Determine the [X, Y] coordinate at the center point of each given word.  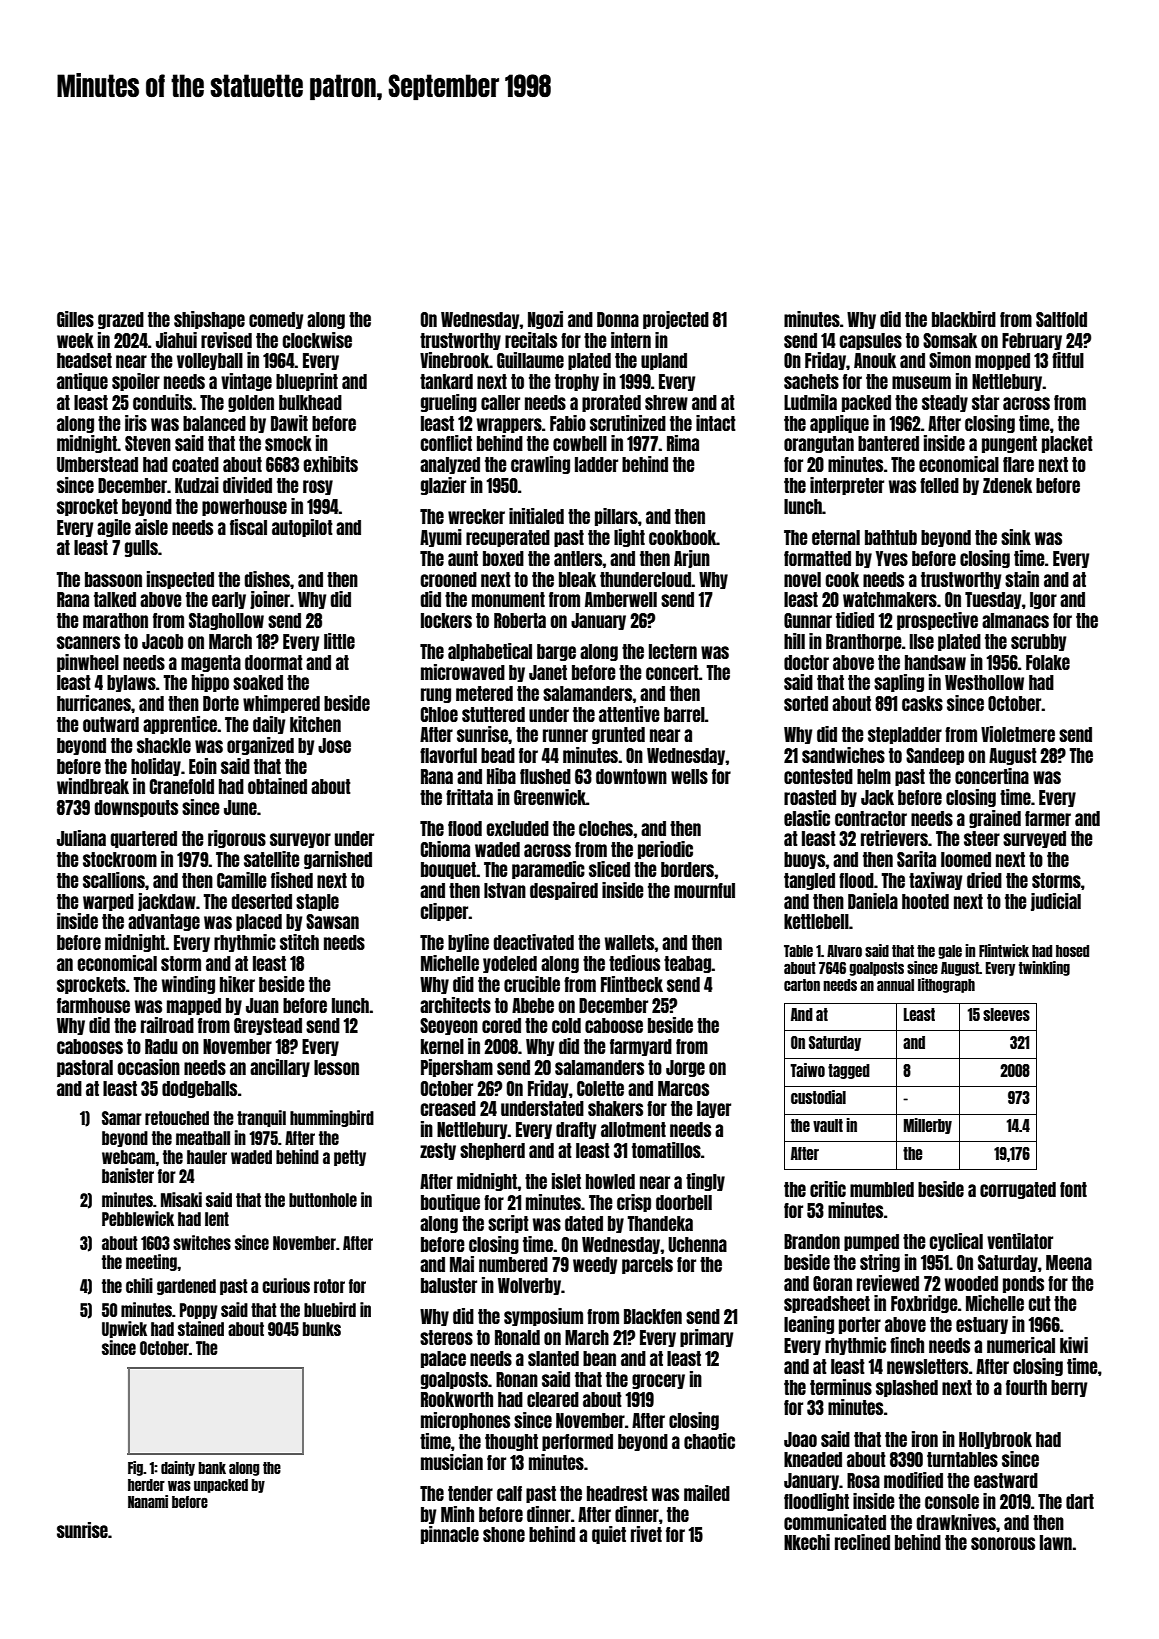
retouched [177, 1118]
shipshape [209, 320]
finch [907, 1345]
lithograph [946, 985]
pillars [616, 517]
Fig [135, 1468]
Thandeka [660, 1223]
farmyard [641, 1047]
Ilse [921, 641]
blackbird [964, 319]
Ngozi [545, 320]
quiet [609, 1535]
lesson [336, 1067]
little [339, 641]
